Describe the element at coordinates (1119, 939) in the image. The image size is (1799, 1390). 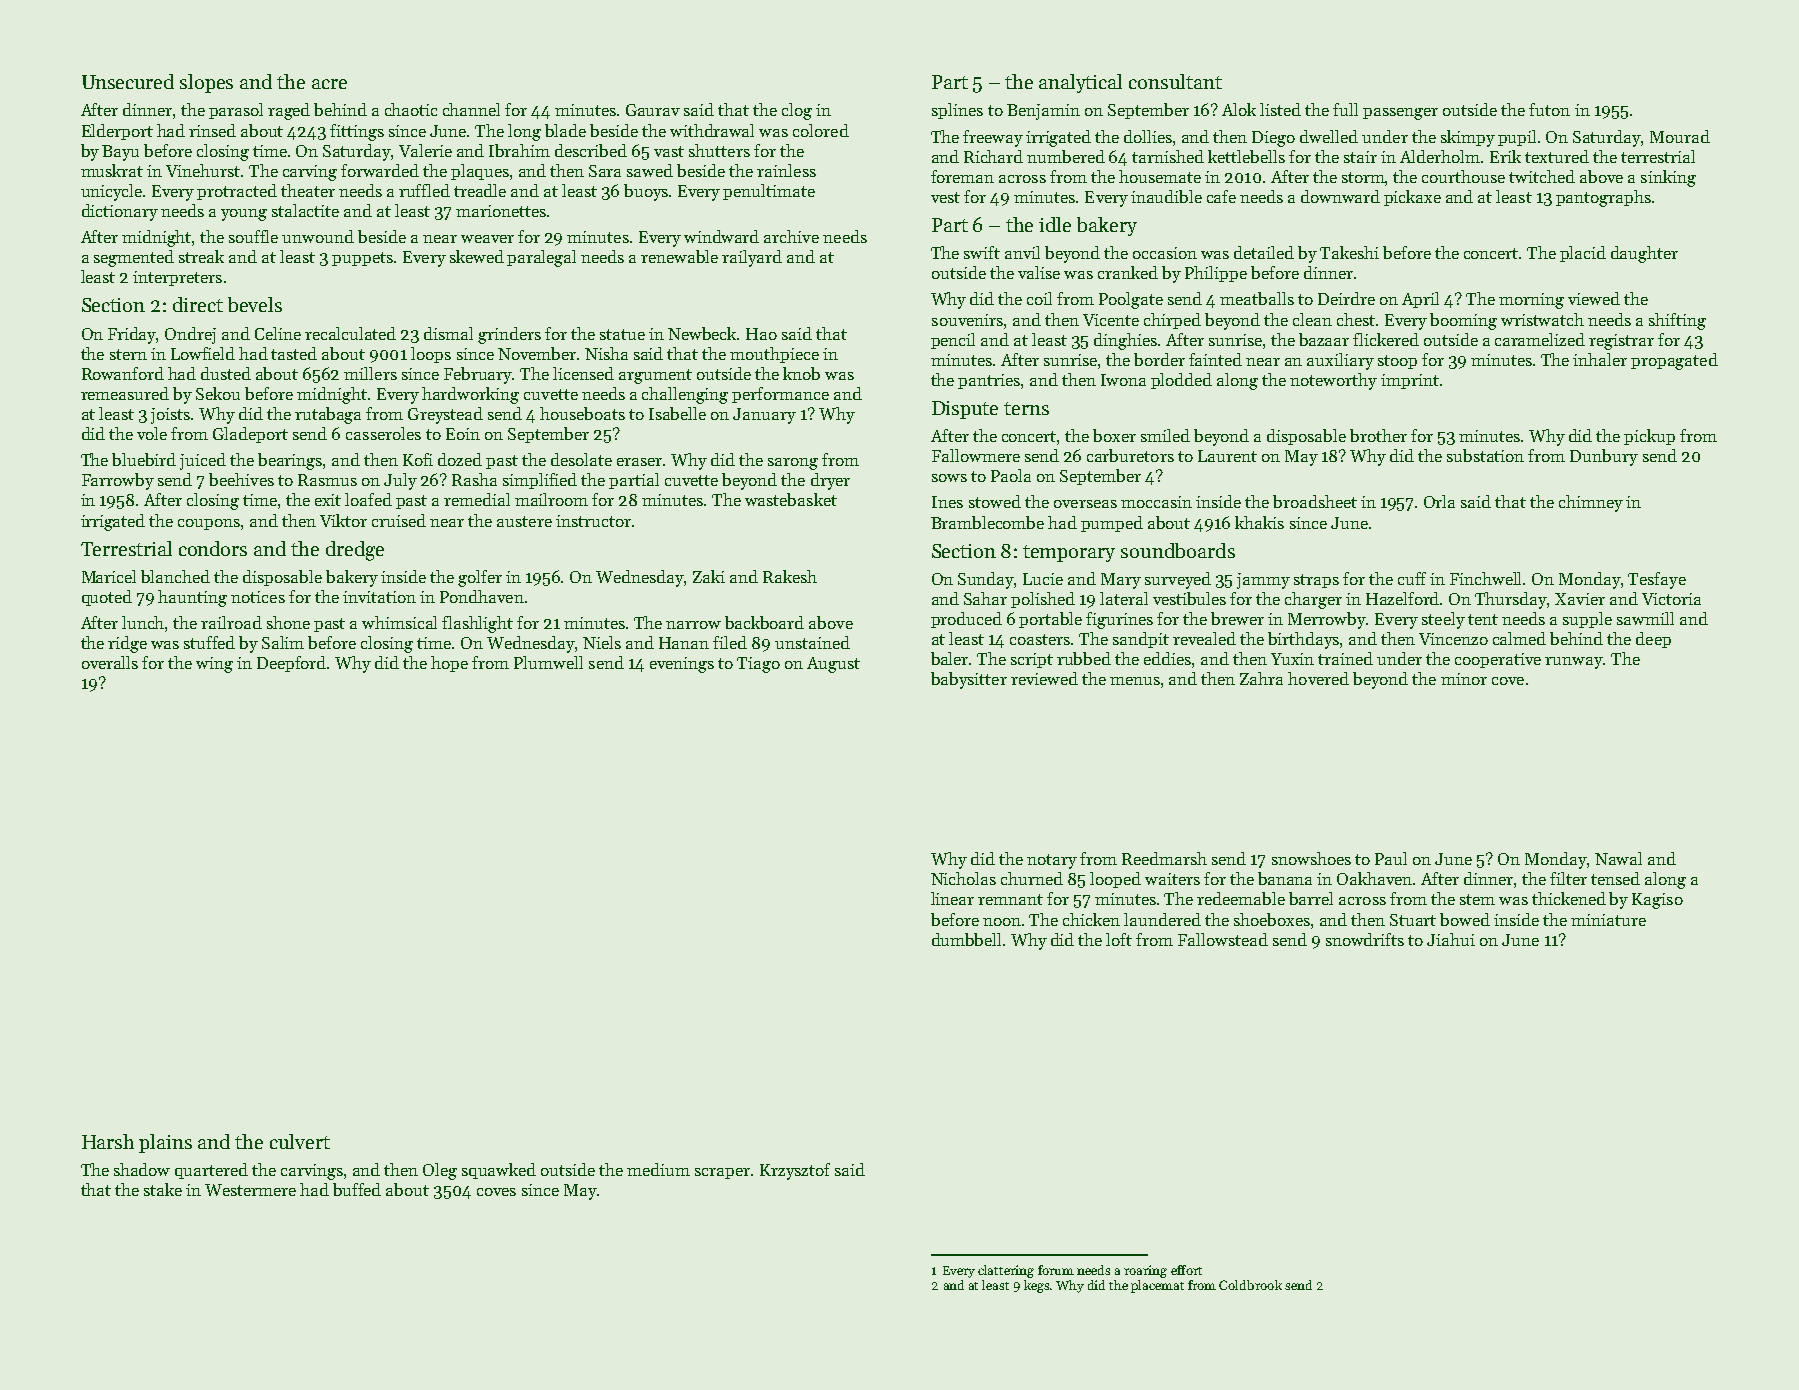
I see `loft` at that location.
